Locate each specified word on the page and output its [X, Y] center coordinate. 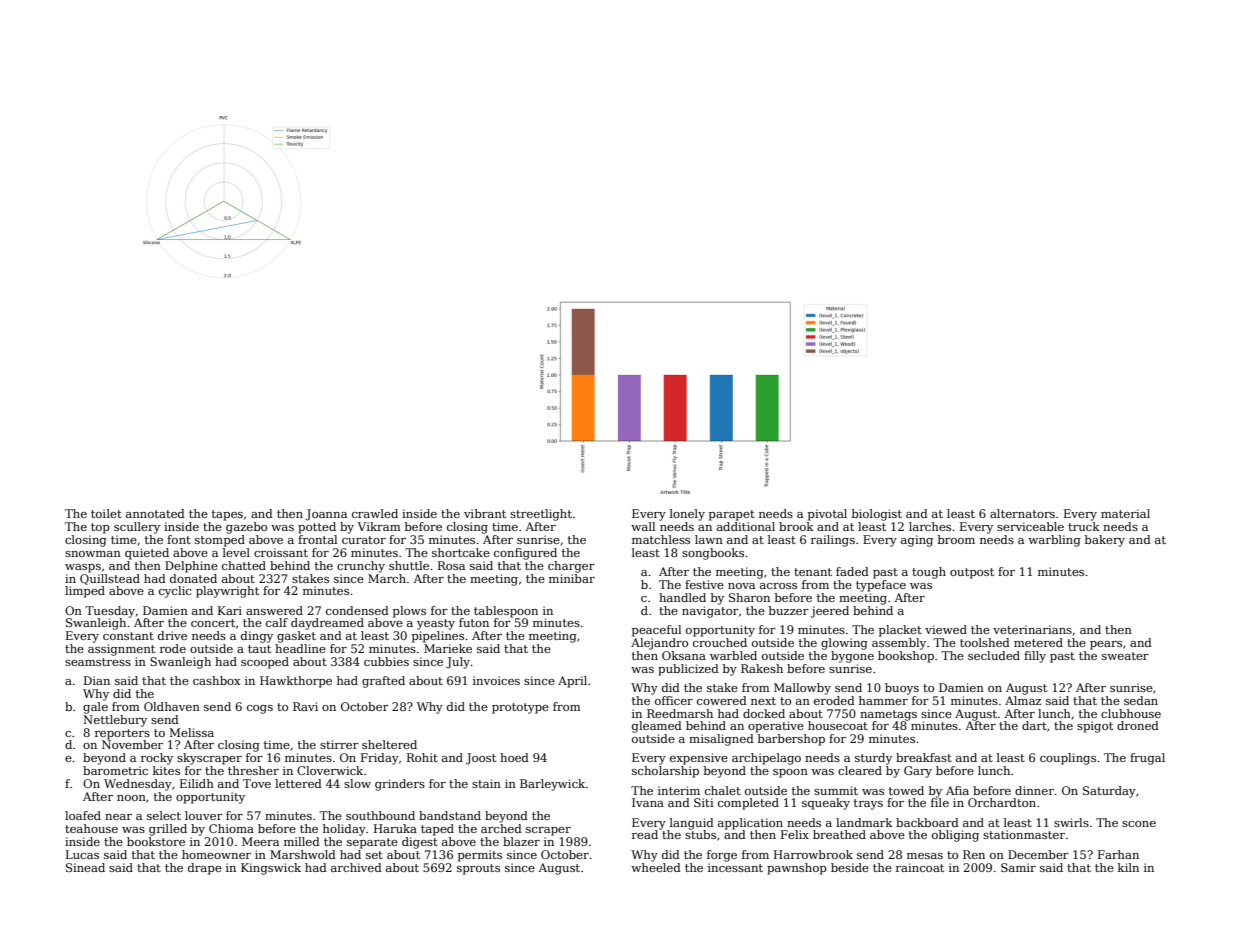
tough [929, 573]
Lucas [82, 854]
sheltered [389, 744]
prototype [520, 708]
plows [409, 612]
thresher [253, 770]
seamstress [98, 662]
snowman [93, 554]
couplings [1068, 759]
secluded [994, 655]
